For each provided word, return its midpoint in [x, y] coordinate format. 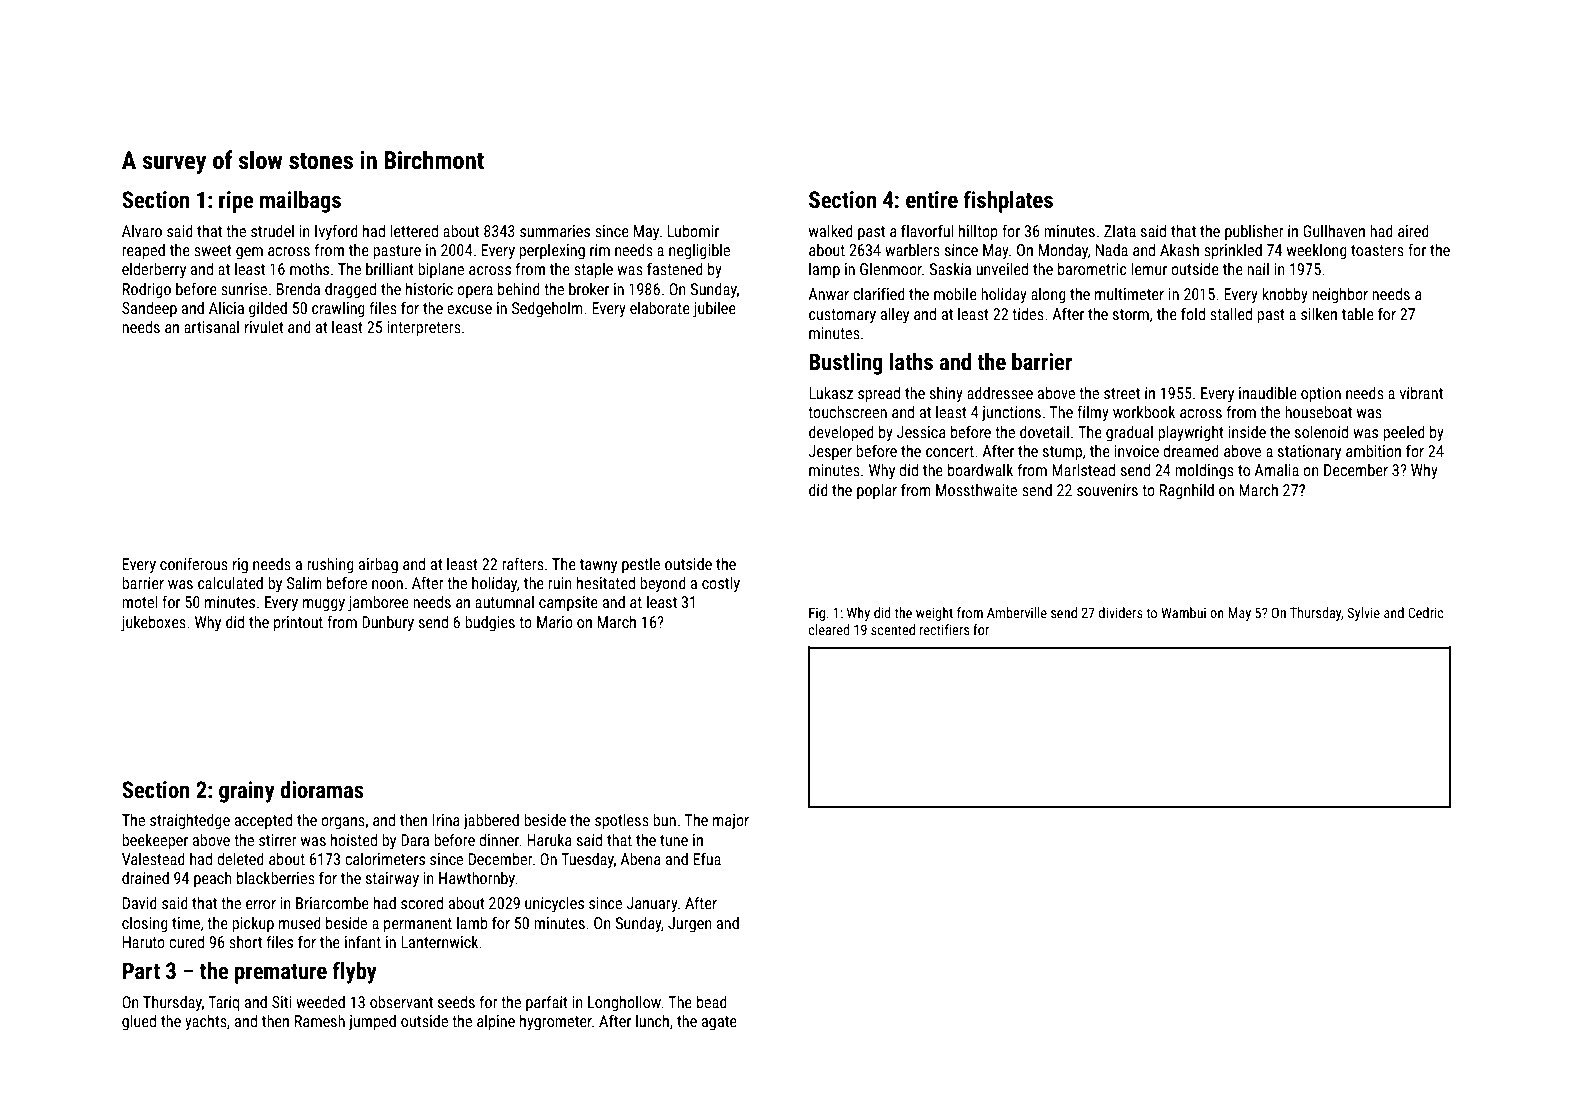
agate [719, 1023]
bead [712, 1001]
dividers [1121, 612]
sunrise [244, 289]
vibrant [1421, 392]
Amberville [1017, 612]
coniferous [194, 563]
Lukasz [831, 392]
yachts [206, 1022]
